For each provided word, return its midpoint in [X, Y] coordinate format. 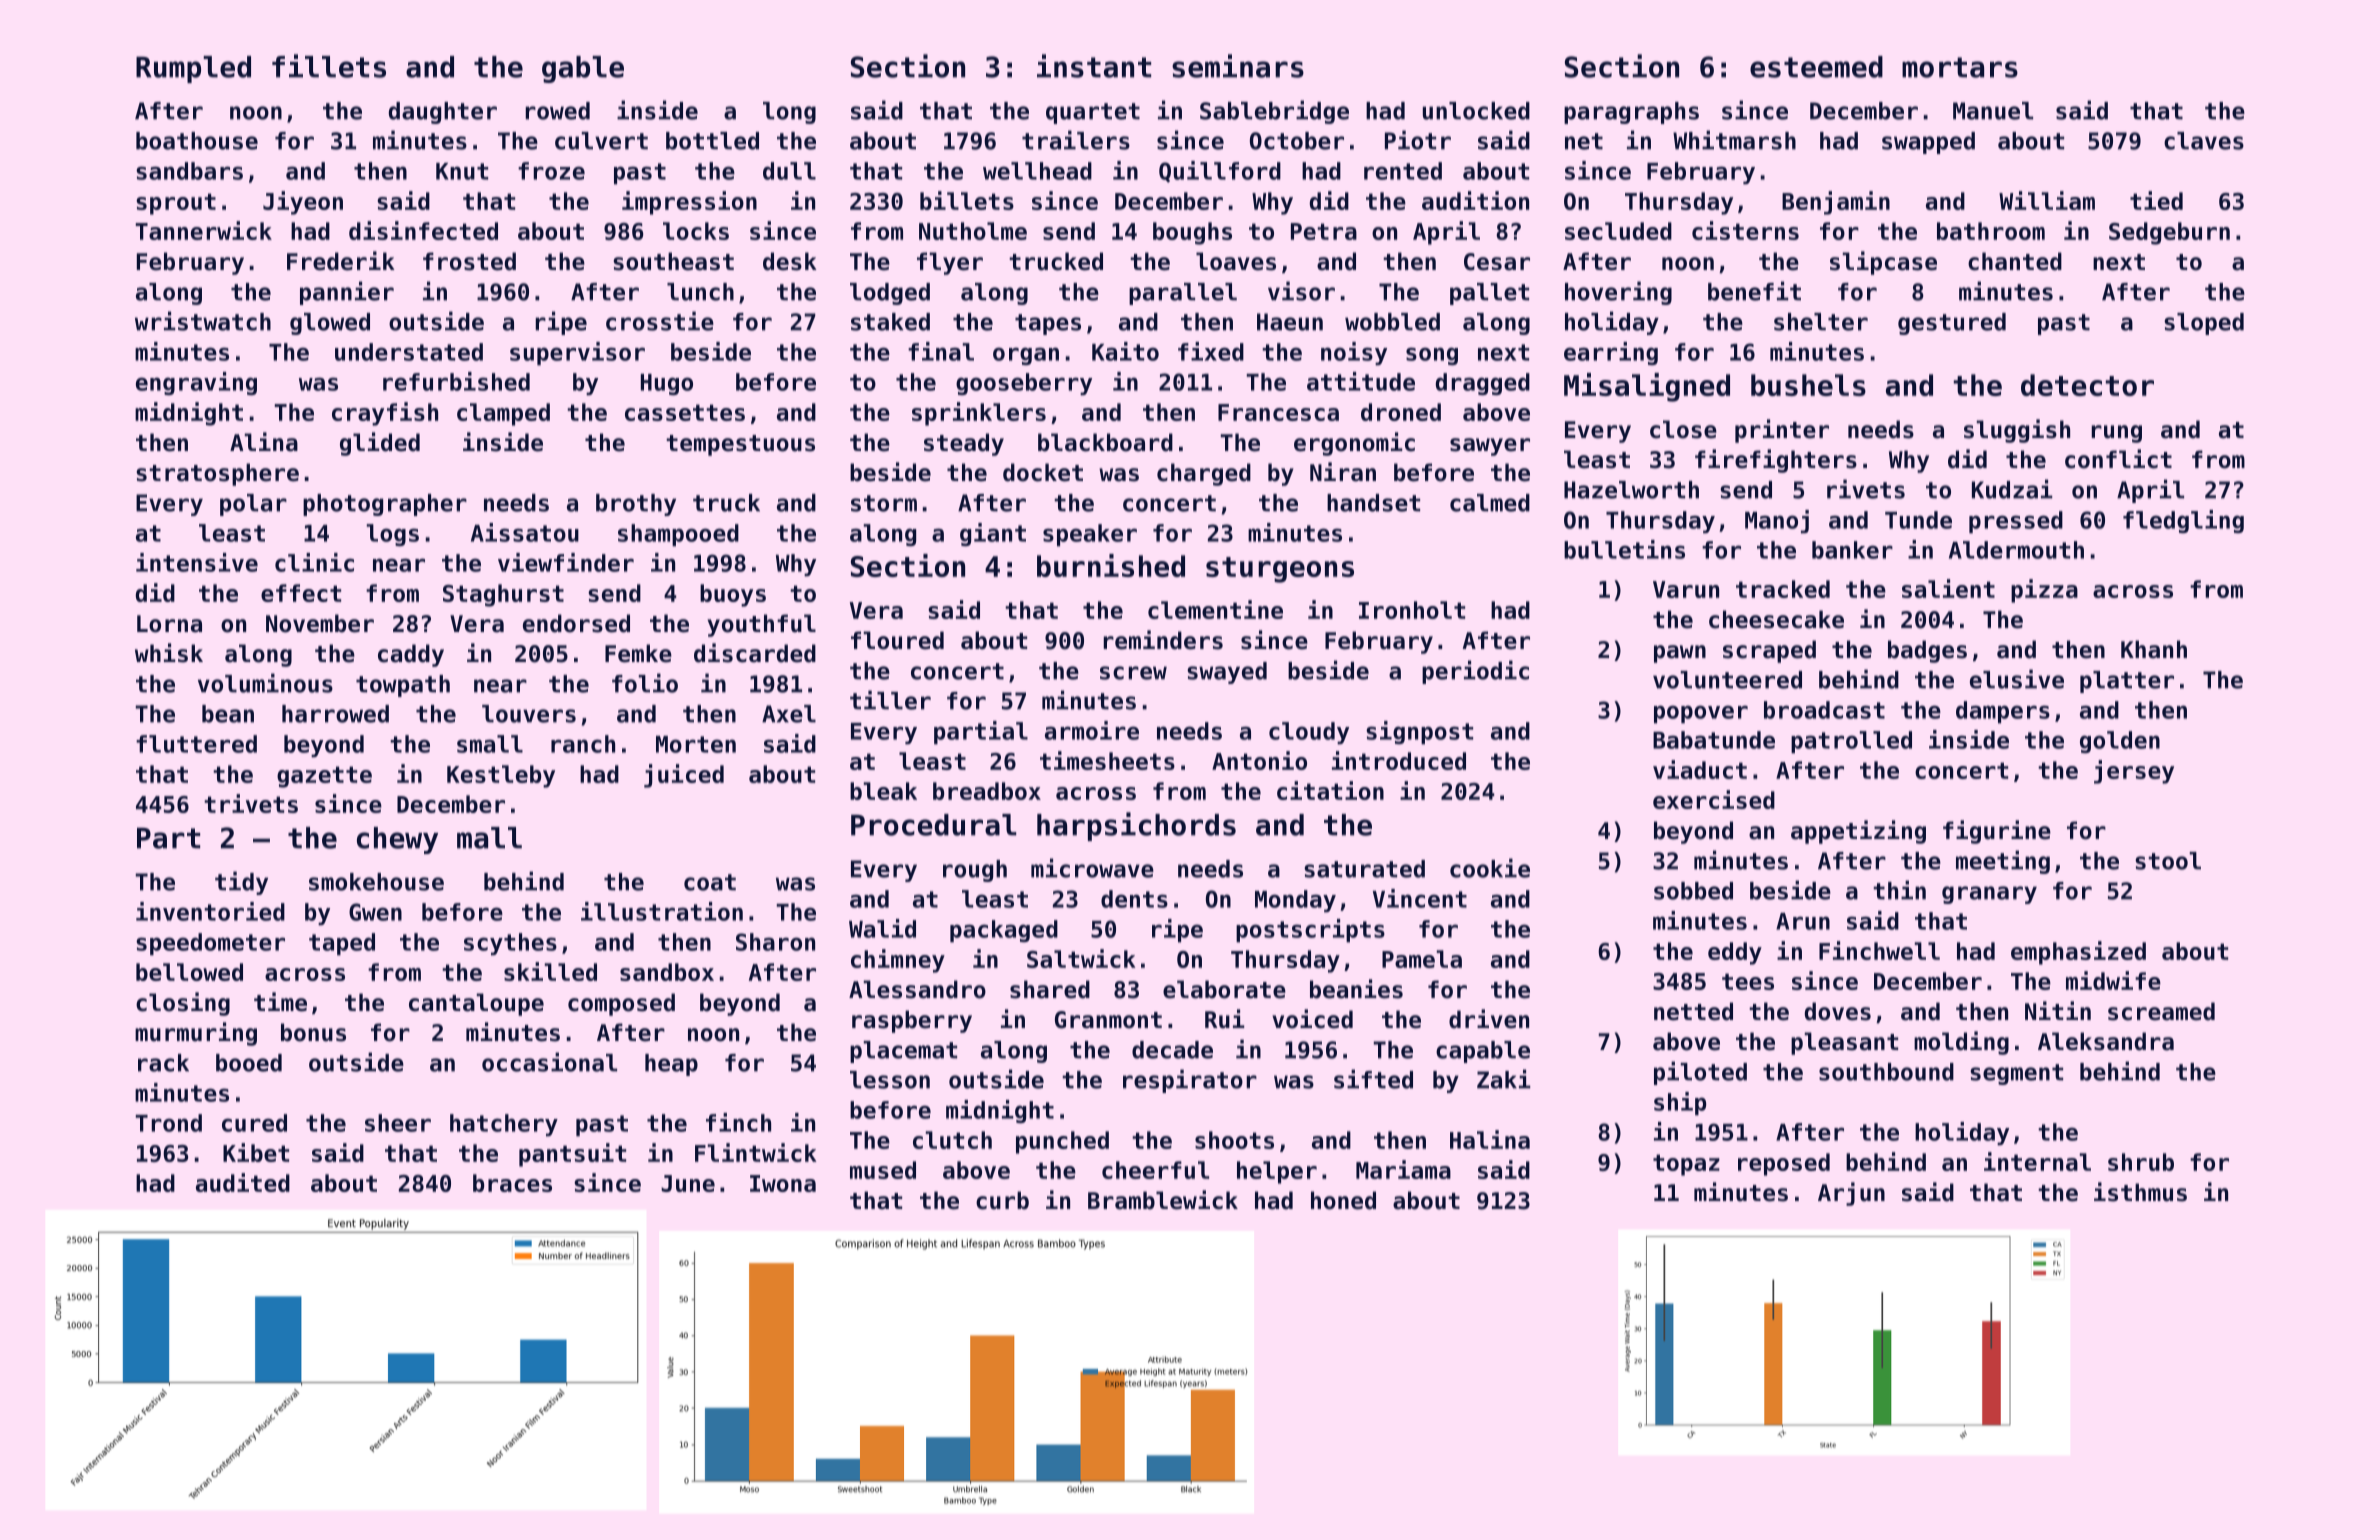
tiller [890, 700]
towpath [403, 686]
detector [2087, 385]
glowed [330, 324]
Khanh [2154, 649]
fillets [329, 66]
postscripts [1310, 931]
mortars [1960, 67]
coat [710, 882]
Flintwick [756, 1152]
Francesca [1278, 412]
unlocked [1476, 111]
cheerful [1155, 1170]
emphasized [2078, 953]
